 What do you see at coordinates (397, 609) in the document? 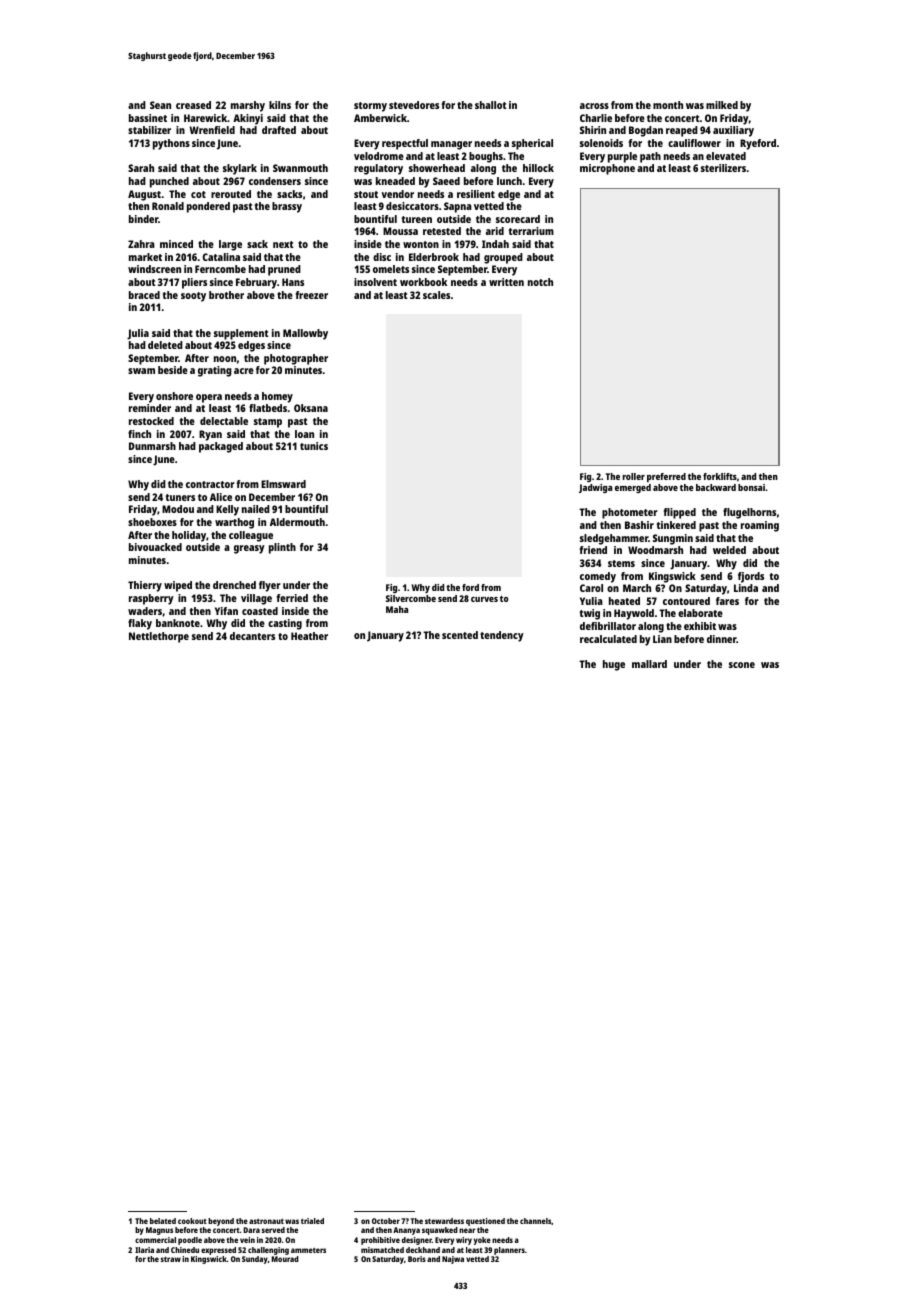
I see `Maha` at bounding box center [397, 609].
